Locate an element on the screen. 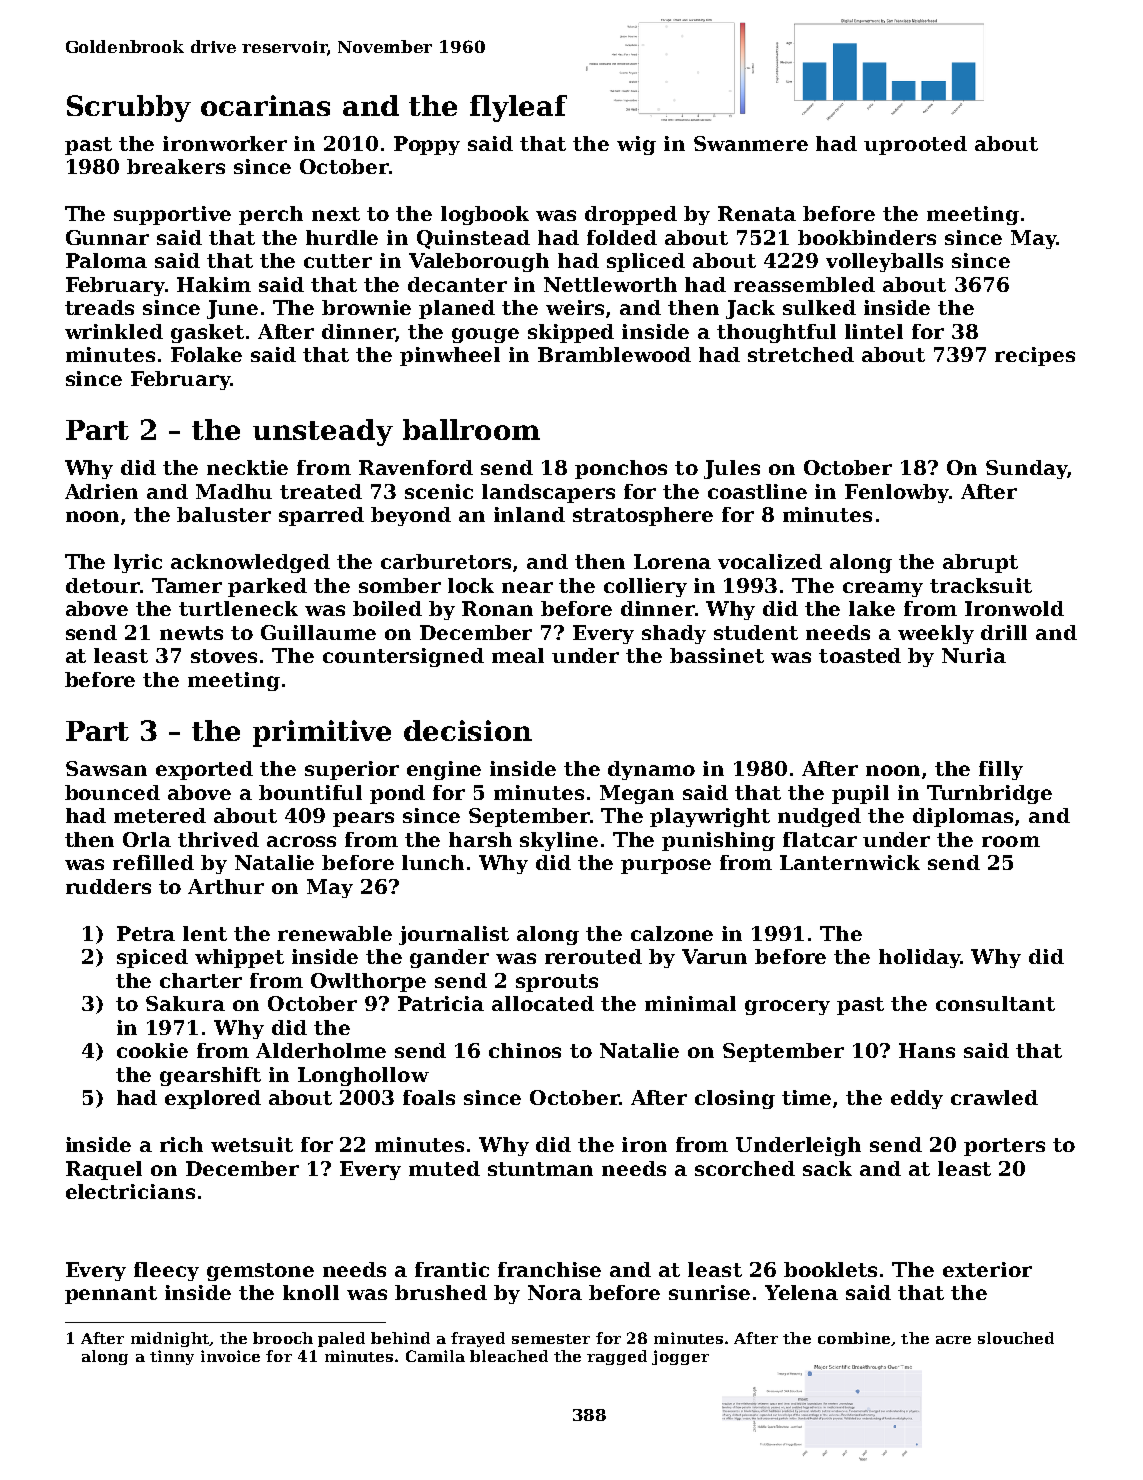 The image size is (1143, 1480). invoice is located at coordinates (230, 1356).
